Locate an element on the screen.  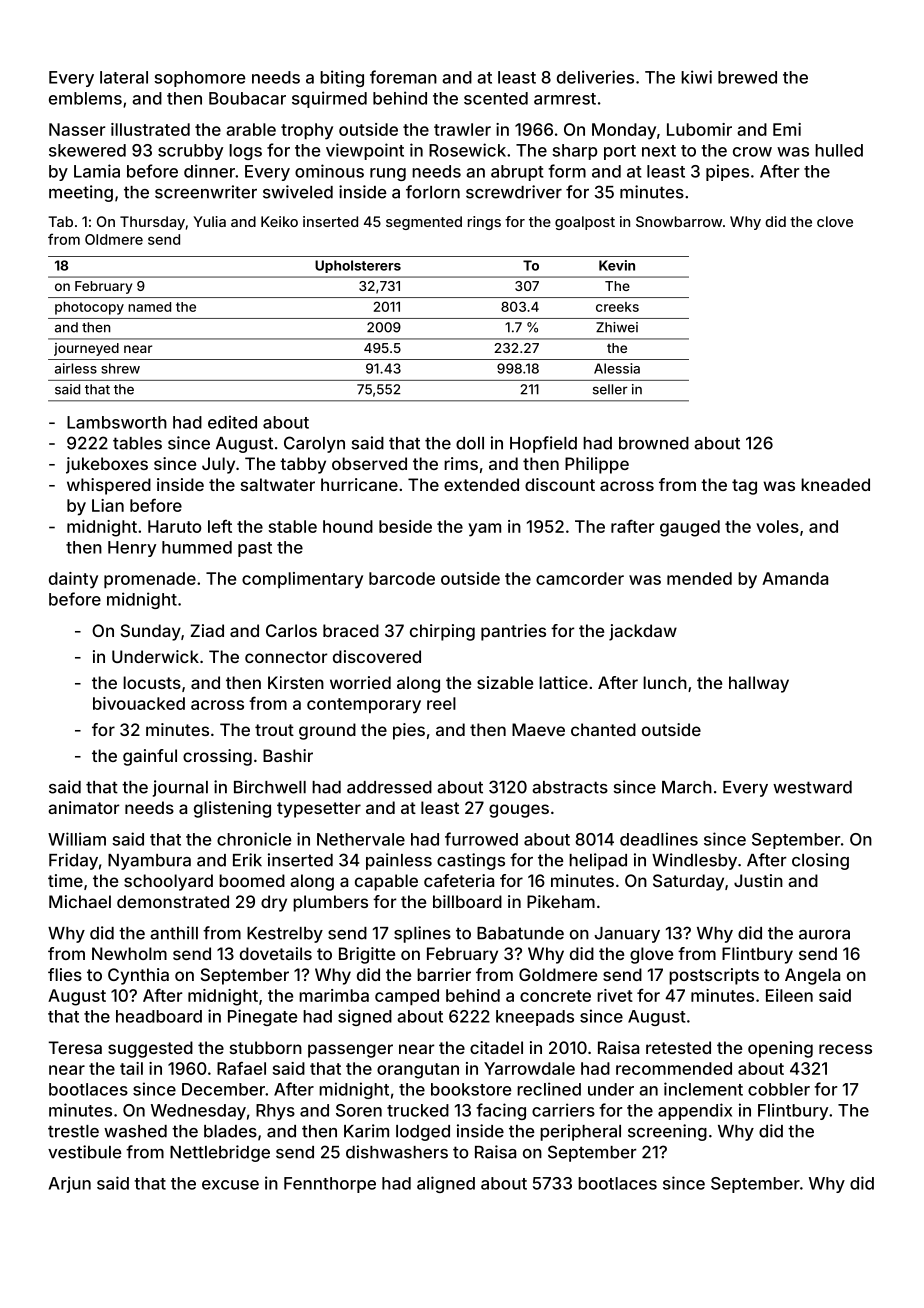
suggested is located at coordinates (150, 1049).
